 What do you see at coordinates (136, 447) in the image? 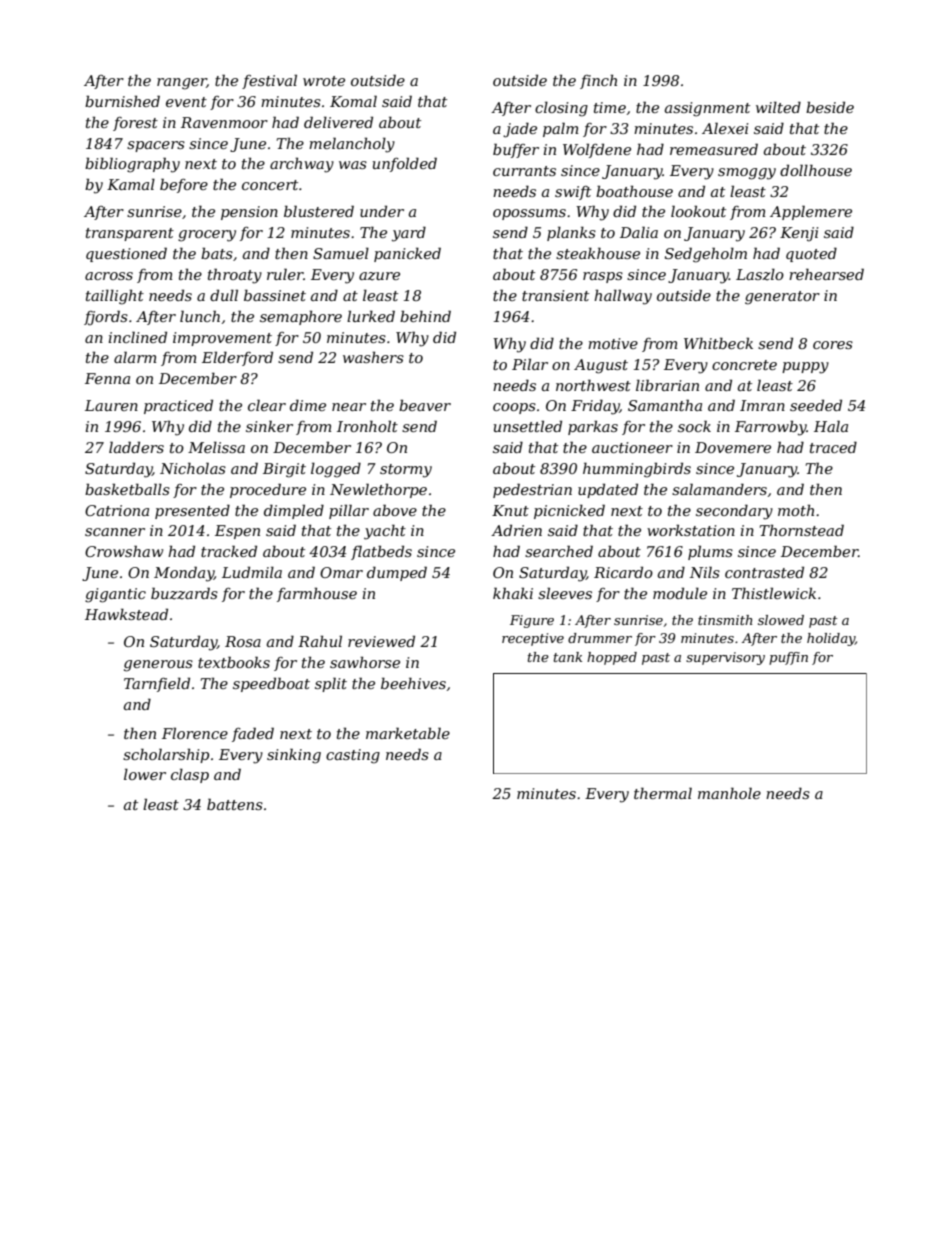
I see `ladders` at bounding box center [136, 447].
